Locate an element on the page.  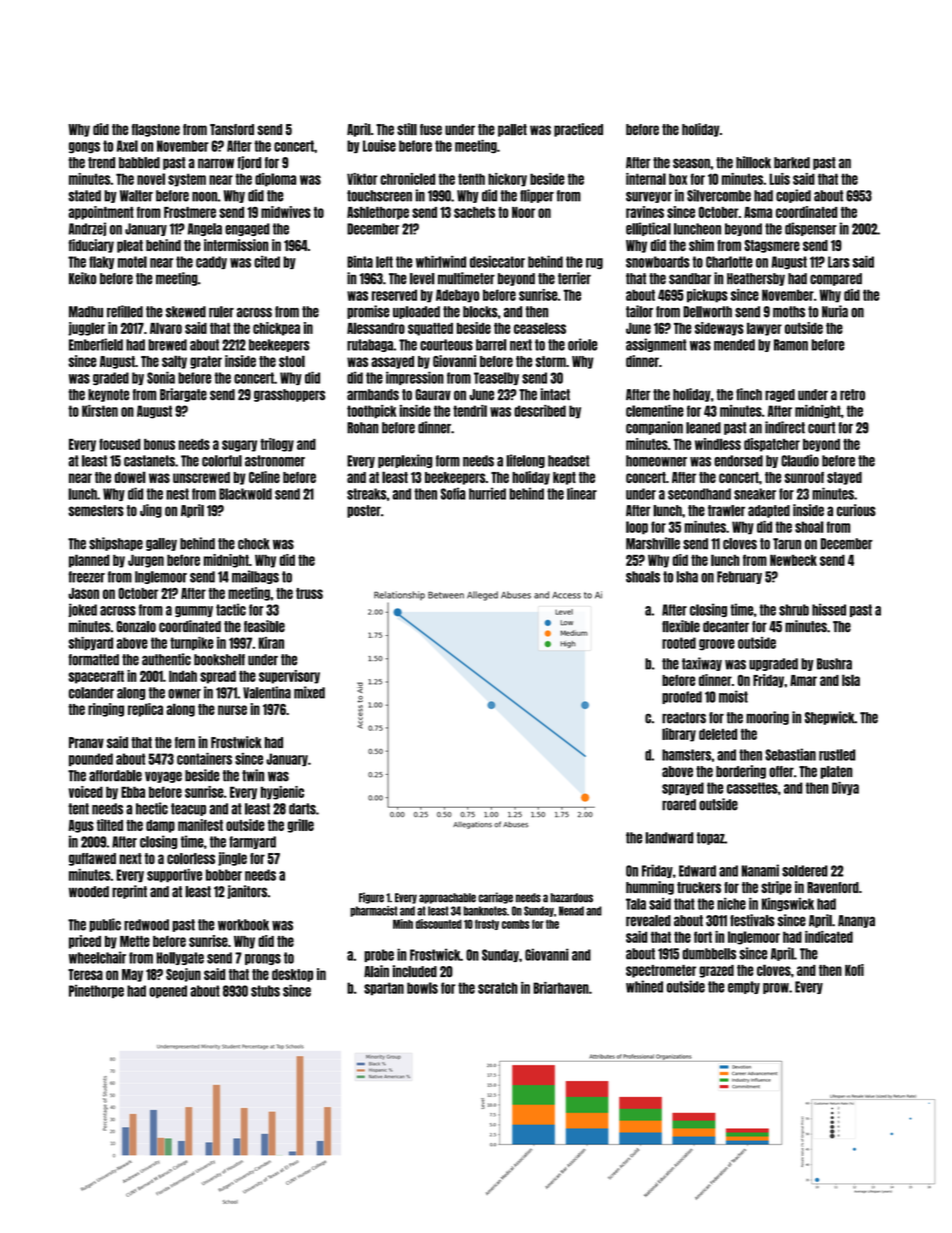
perplexing is located at coordinates (405, 461).
